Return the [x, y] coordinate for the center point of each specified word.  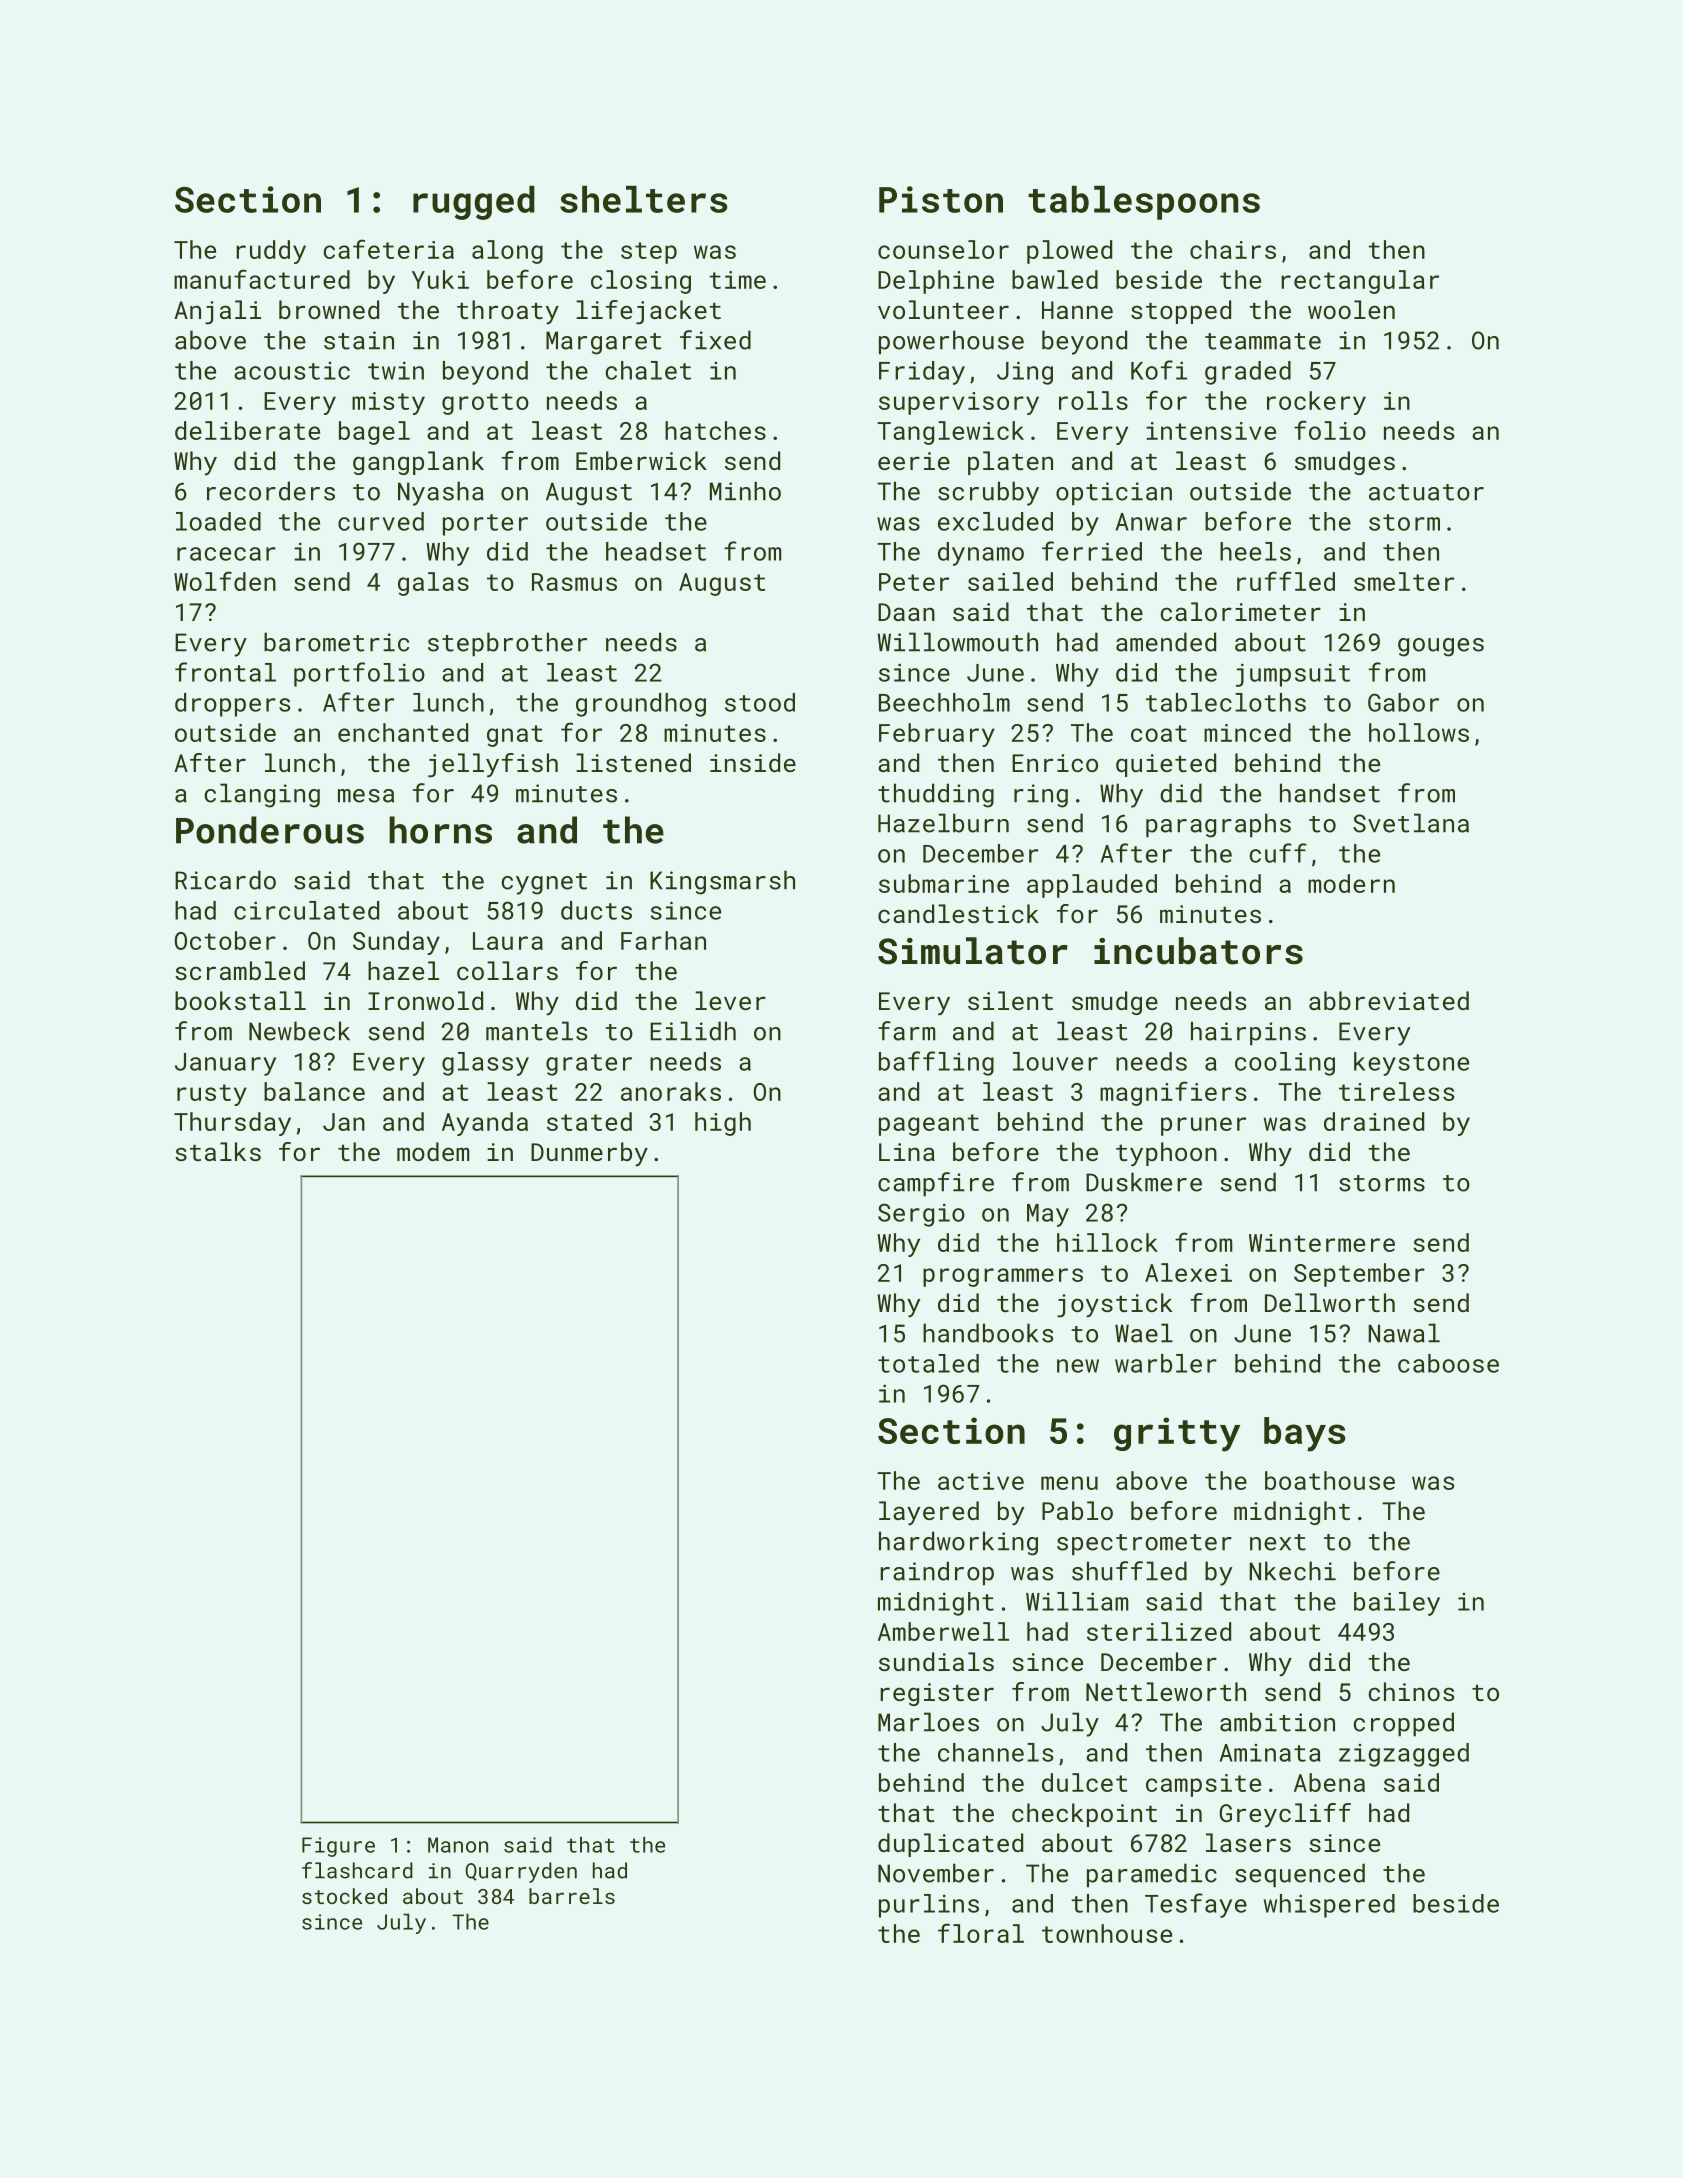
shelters [643, 199]
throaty [508, 312]
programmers [1003, 1277]
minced [1247, 732]
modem [433, 1151]
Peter [914, 582]
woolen [1351, 309]
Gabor [1403, 702]
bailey [1397, 1604]
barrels [572, 1896]
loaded [218, 521]
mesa [366, 796]
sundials [936, 1661]
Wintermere [1322, 1243]
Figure [338, 1847]
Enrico [1055, 763]
